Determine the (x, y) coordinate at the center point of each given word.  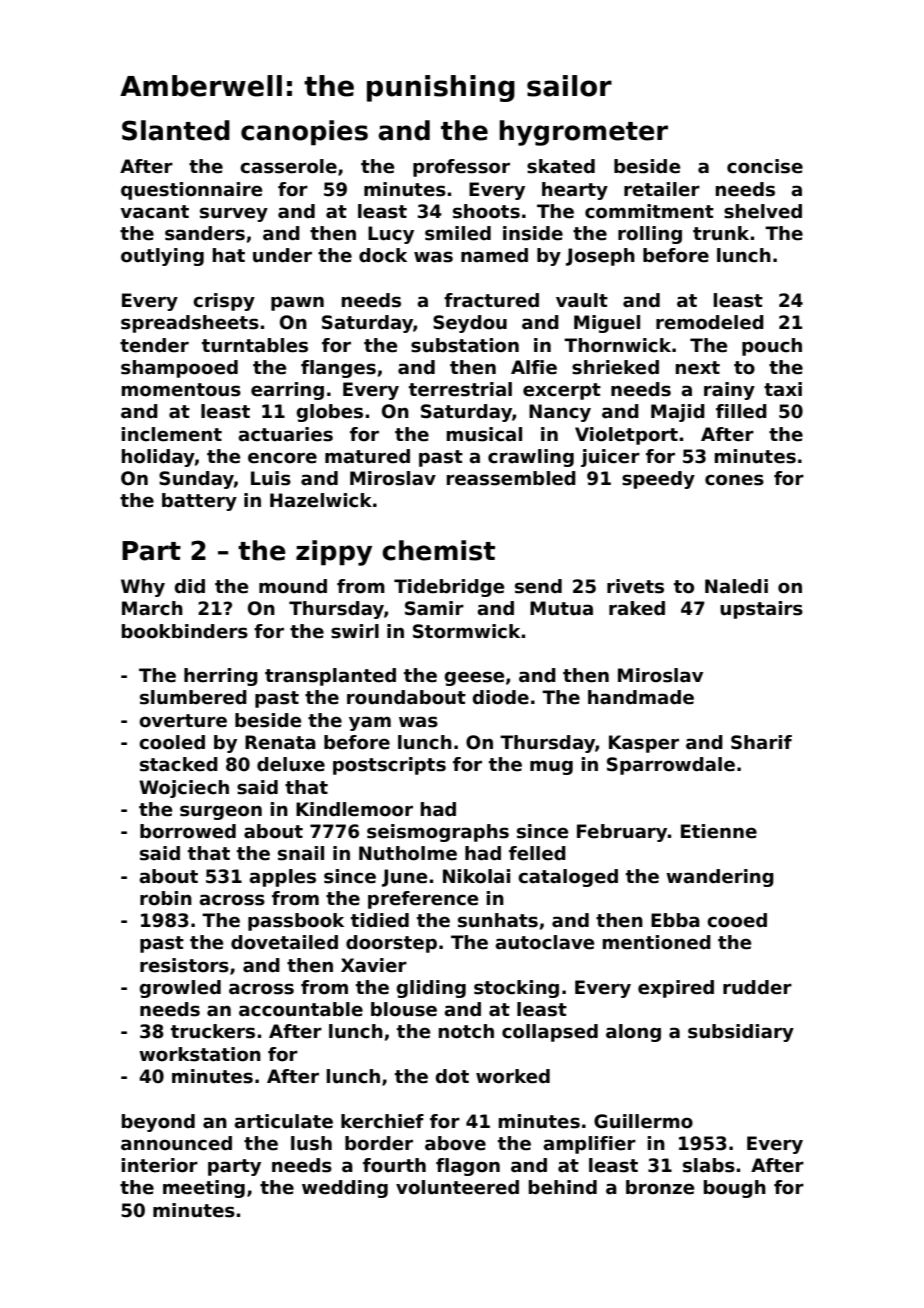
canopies (304, 133)
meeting (204, 1189)
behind (563, 1187)
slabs (709, 1165)
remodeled (710, 322)
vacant (154, 212)
